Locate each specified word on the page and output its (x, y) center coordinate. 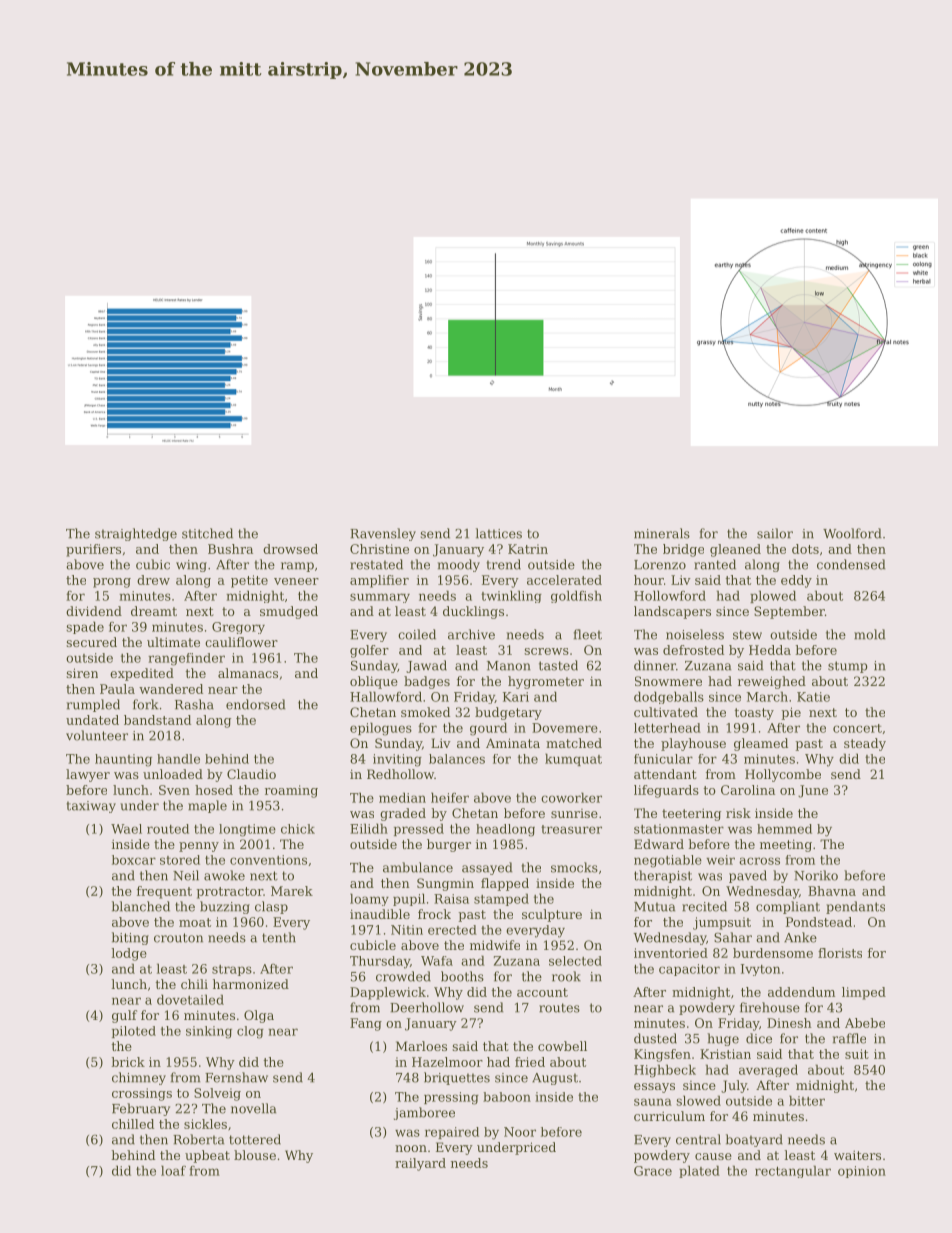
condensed (851, 564)
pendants (855, 907)
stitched (207, 533)
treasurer (571, 829)
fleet (588, 634)
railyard (420, 1164)
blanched (141, 906)
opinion (862, 1172)
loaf (173, 1170)
